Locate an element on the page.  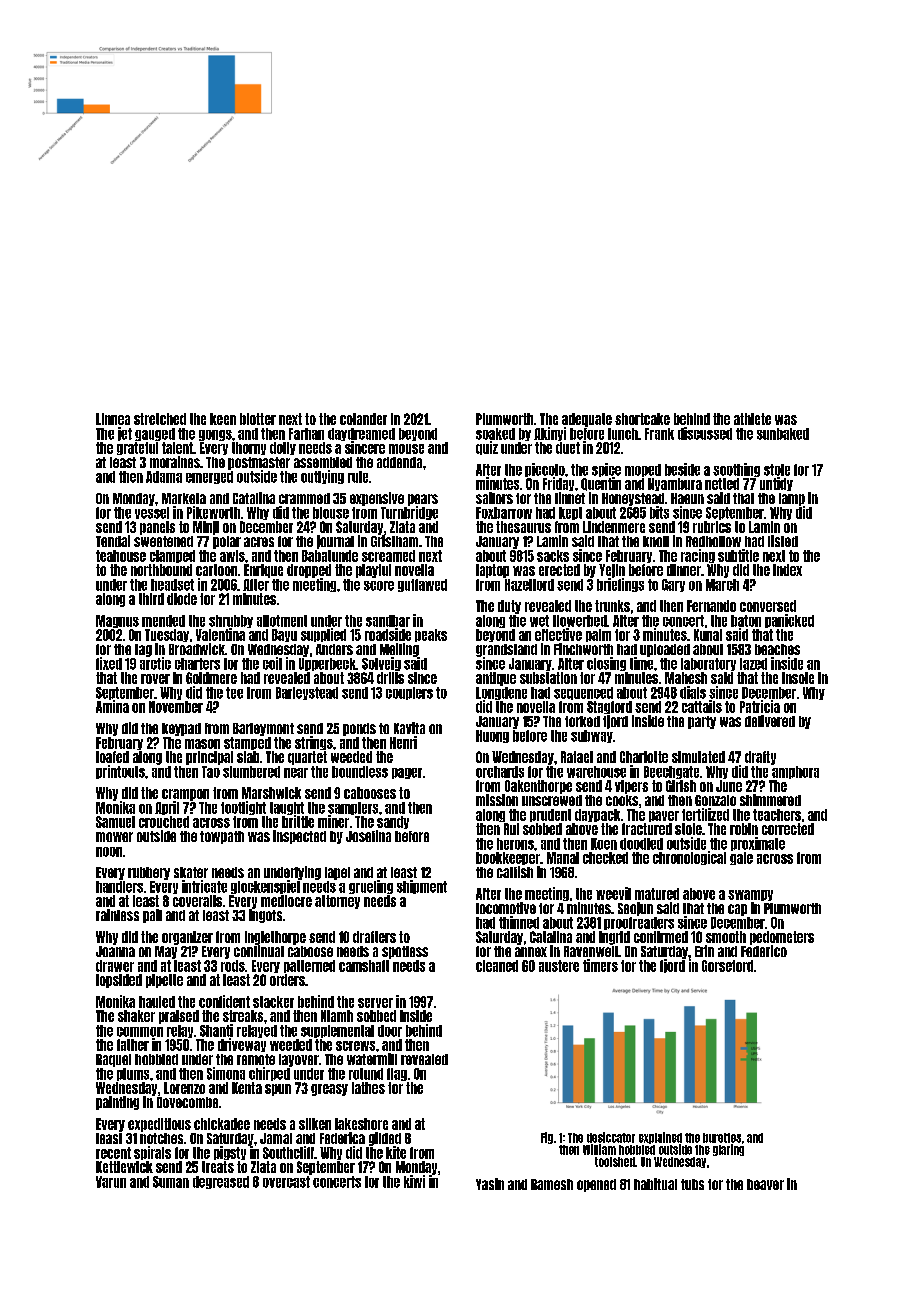
Nyambura is located at coordinates (675, 484).
